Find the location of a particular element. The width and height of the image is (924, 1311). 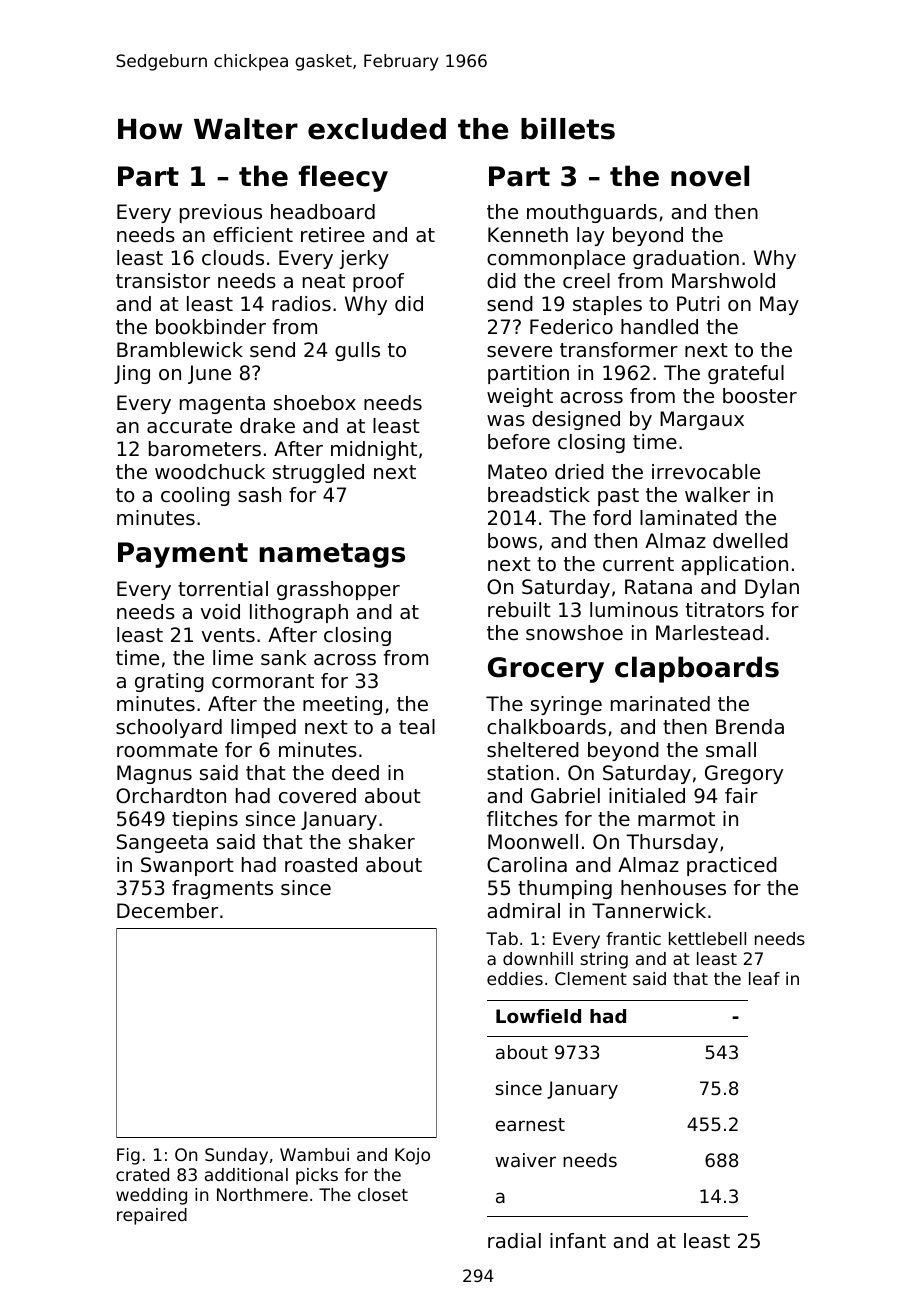

Fig is located at coordinates (128, 1156).
